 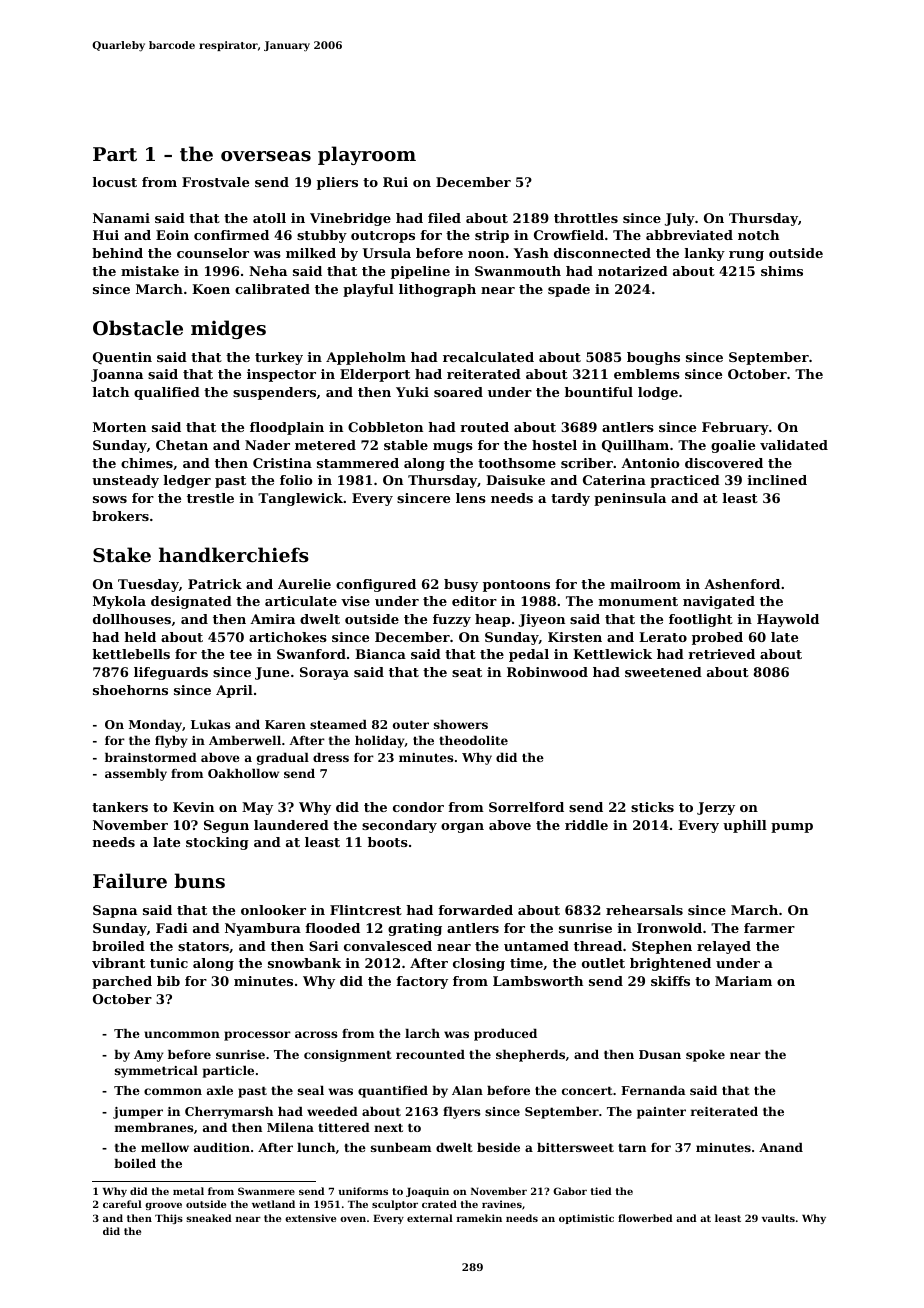 What do you see at coordinates (168, 981) in the image?
I see `bib` at bounding box center [168, 981].
